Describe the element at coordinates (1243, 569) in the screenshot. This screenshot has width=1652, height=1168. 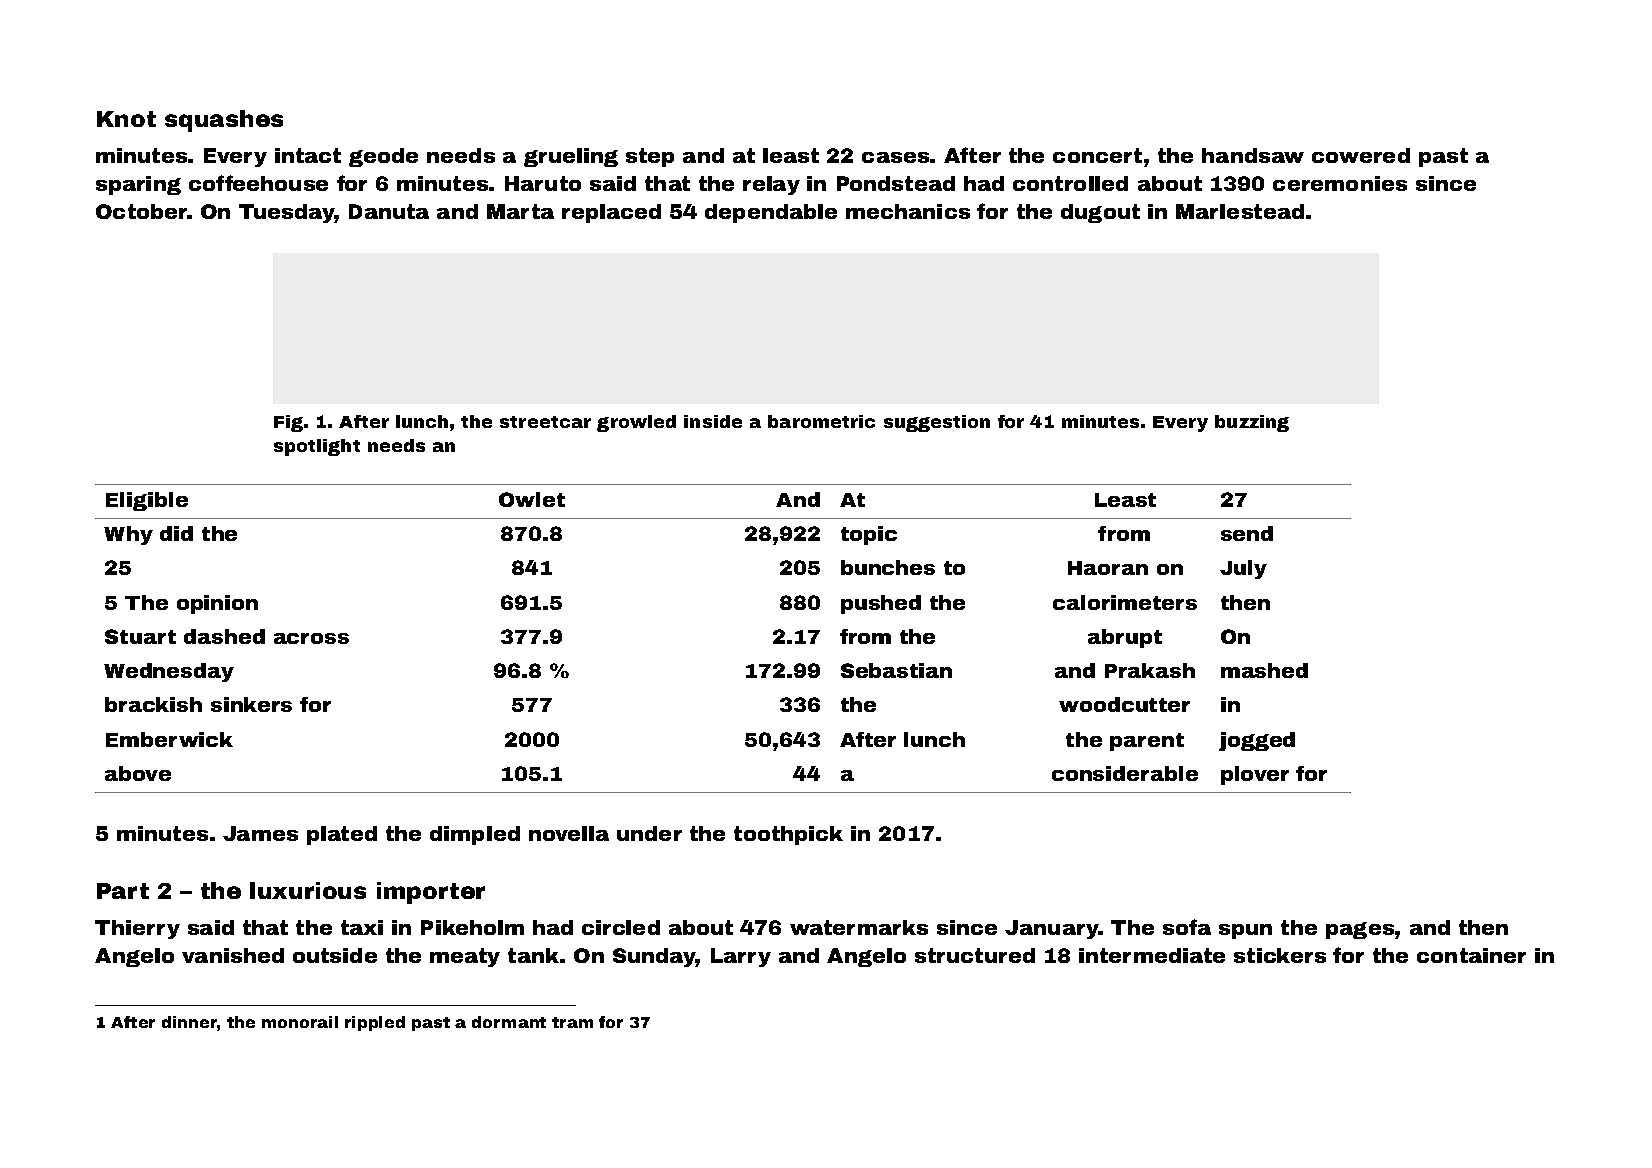
I see `July` at that location.
